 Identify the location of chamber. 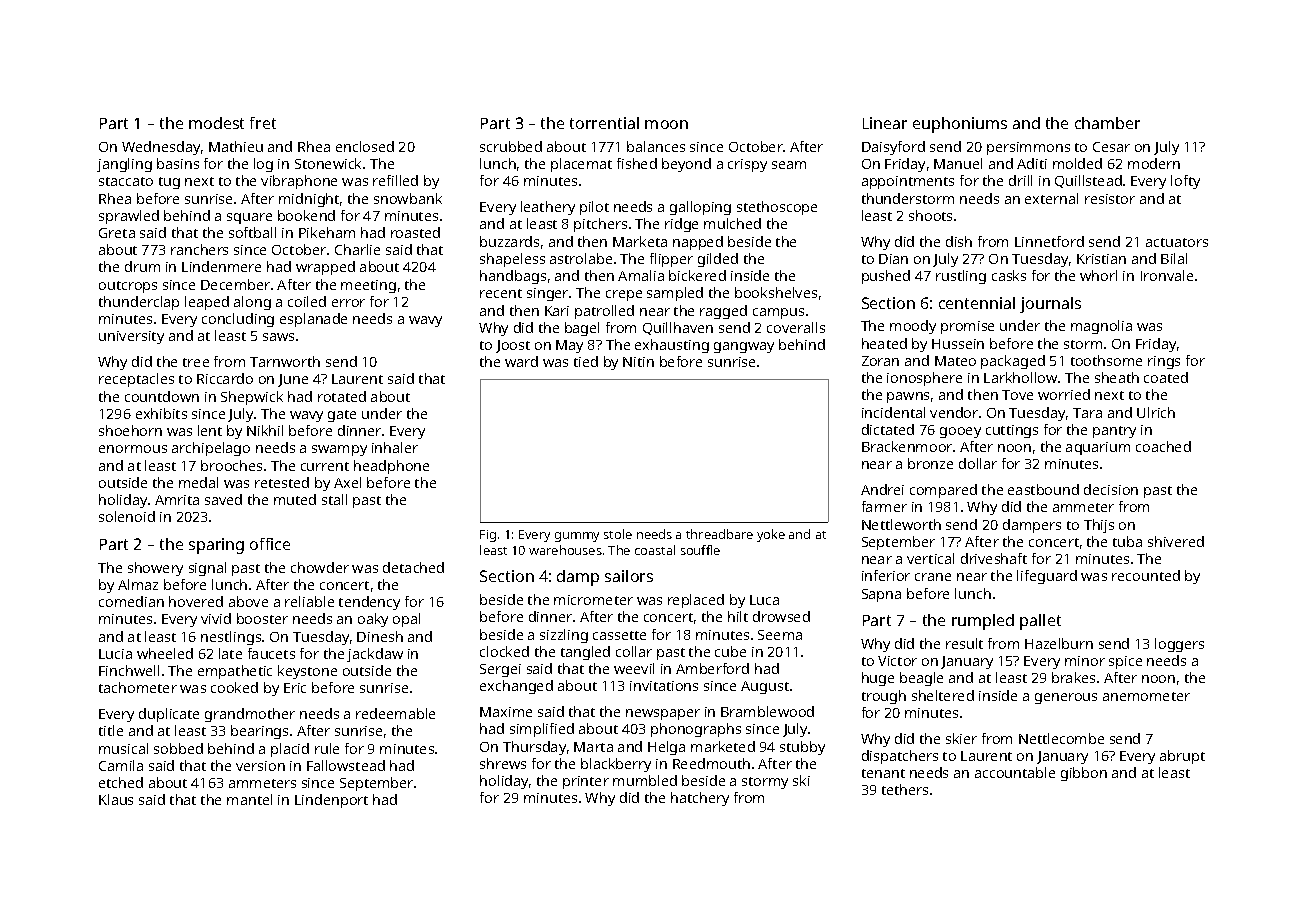
(1107, 123).
